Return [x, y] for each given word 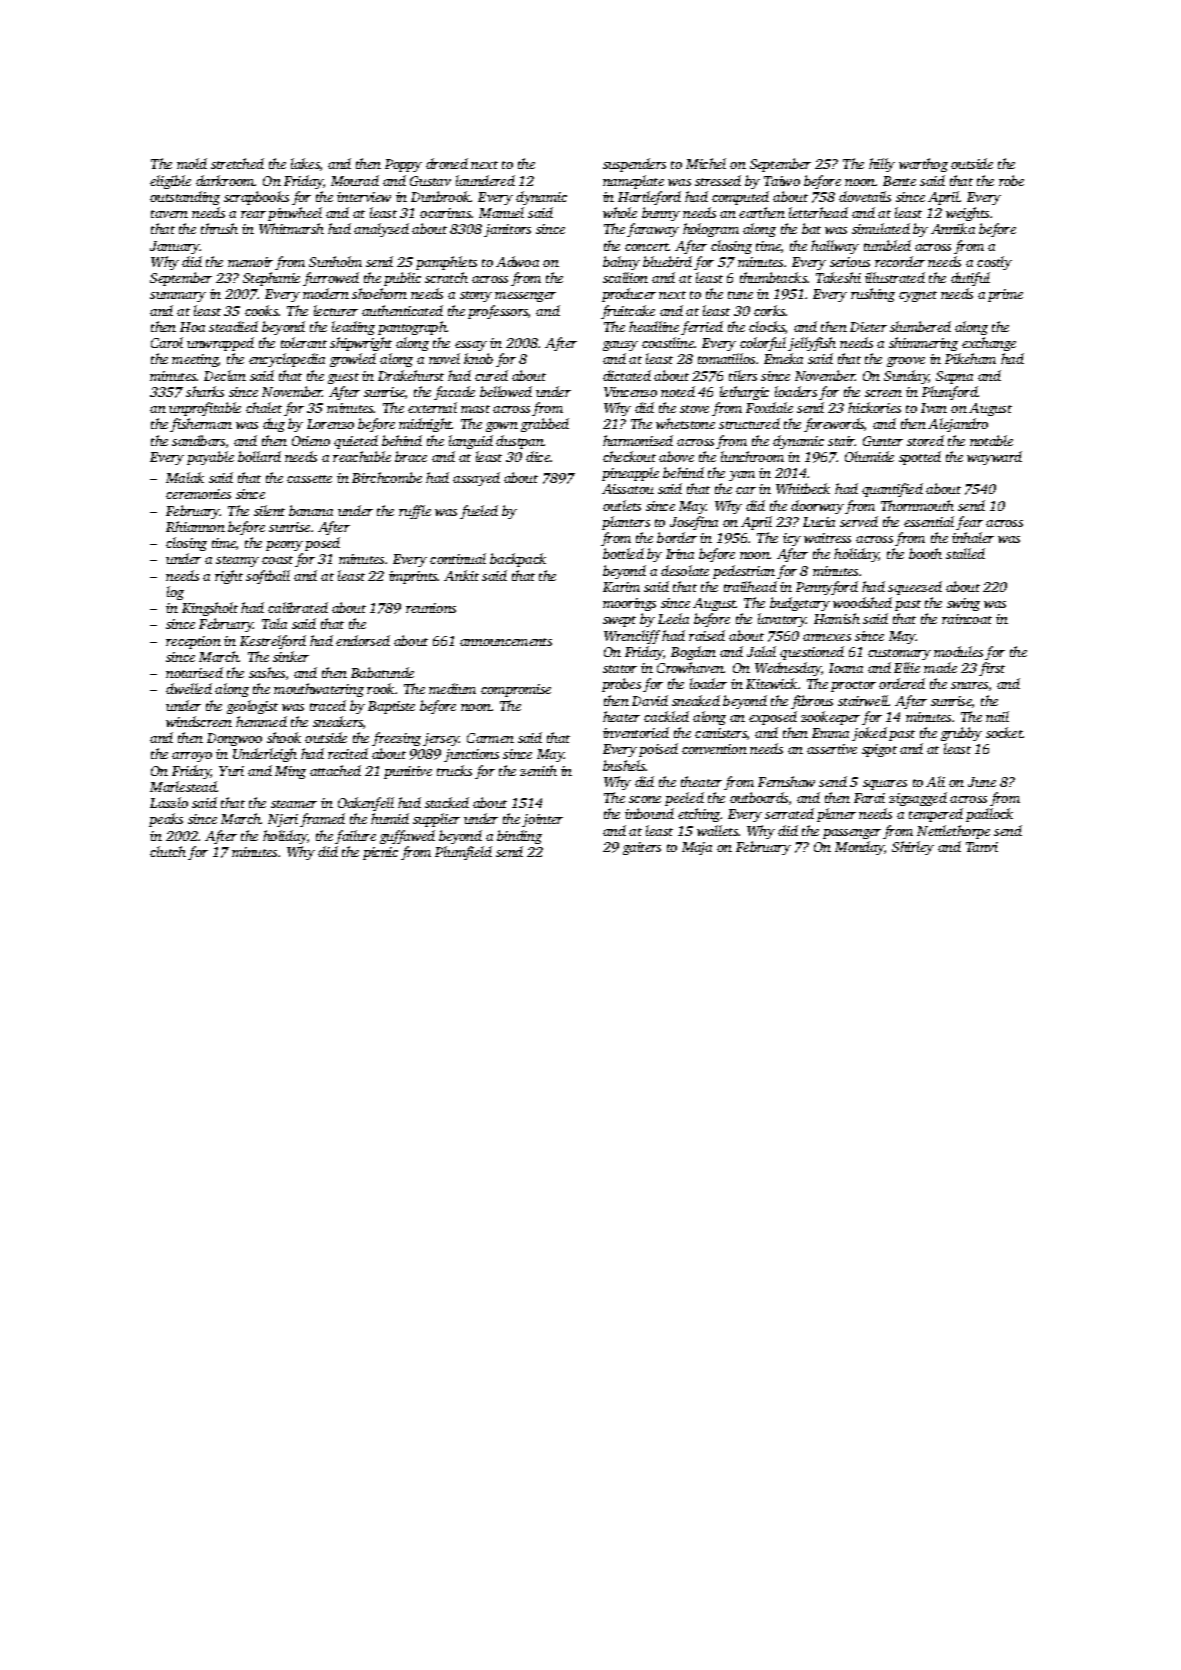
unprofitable [205, 409]
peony [284, 546]
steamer [294, 804]
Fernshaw [786, 781]
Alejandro [958, 425]
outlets [622, 505]
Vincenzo [630, 392]
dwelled [189, 688]
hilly [882, 165]
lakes [305, 163]
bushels [624, 765]
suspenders [634, 165]
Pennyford [827, 588]
